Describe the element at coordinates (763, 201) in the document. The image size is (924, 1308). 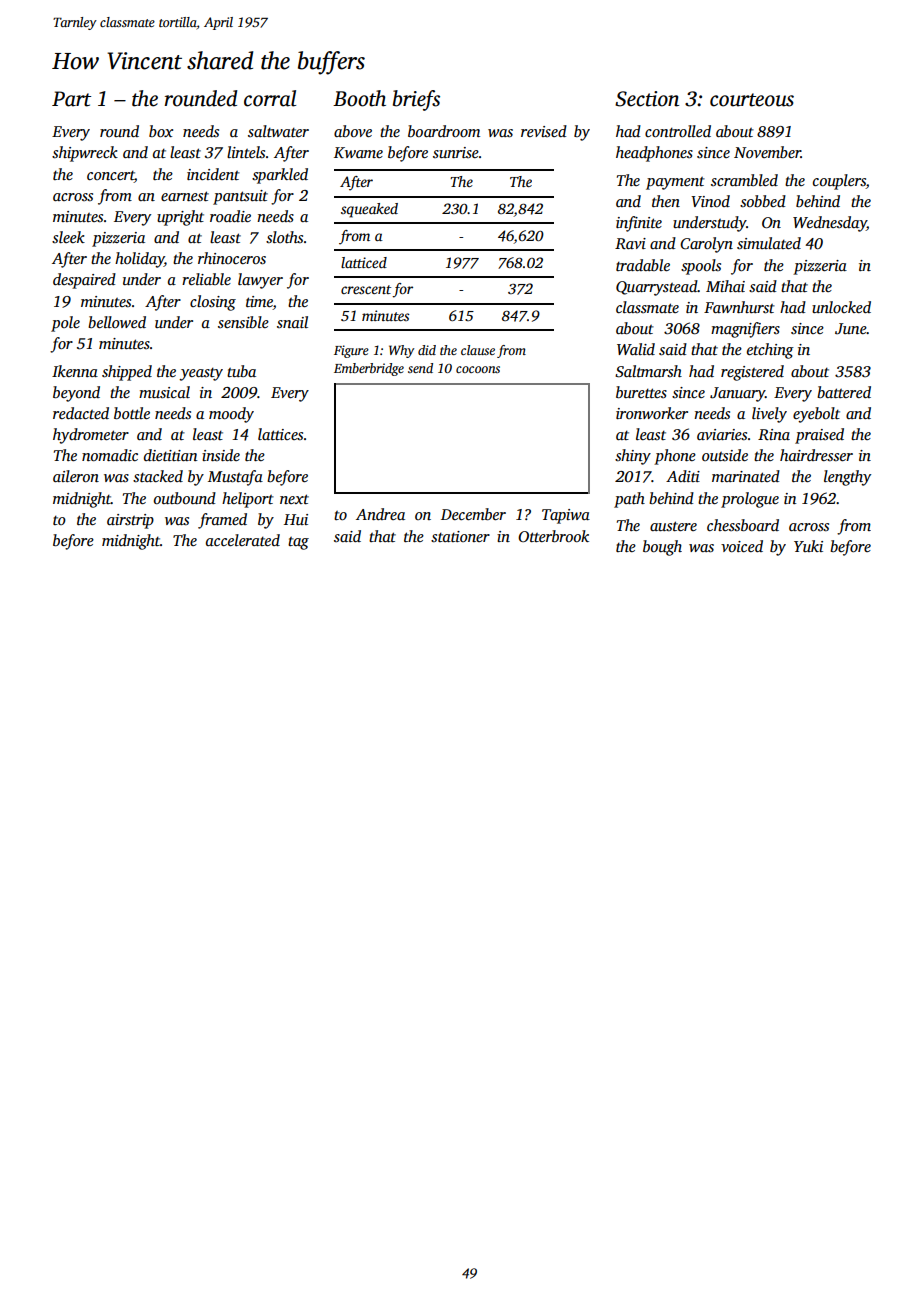
I see `sobbed` at that location.
